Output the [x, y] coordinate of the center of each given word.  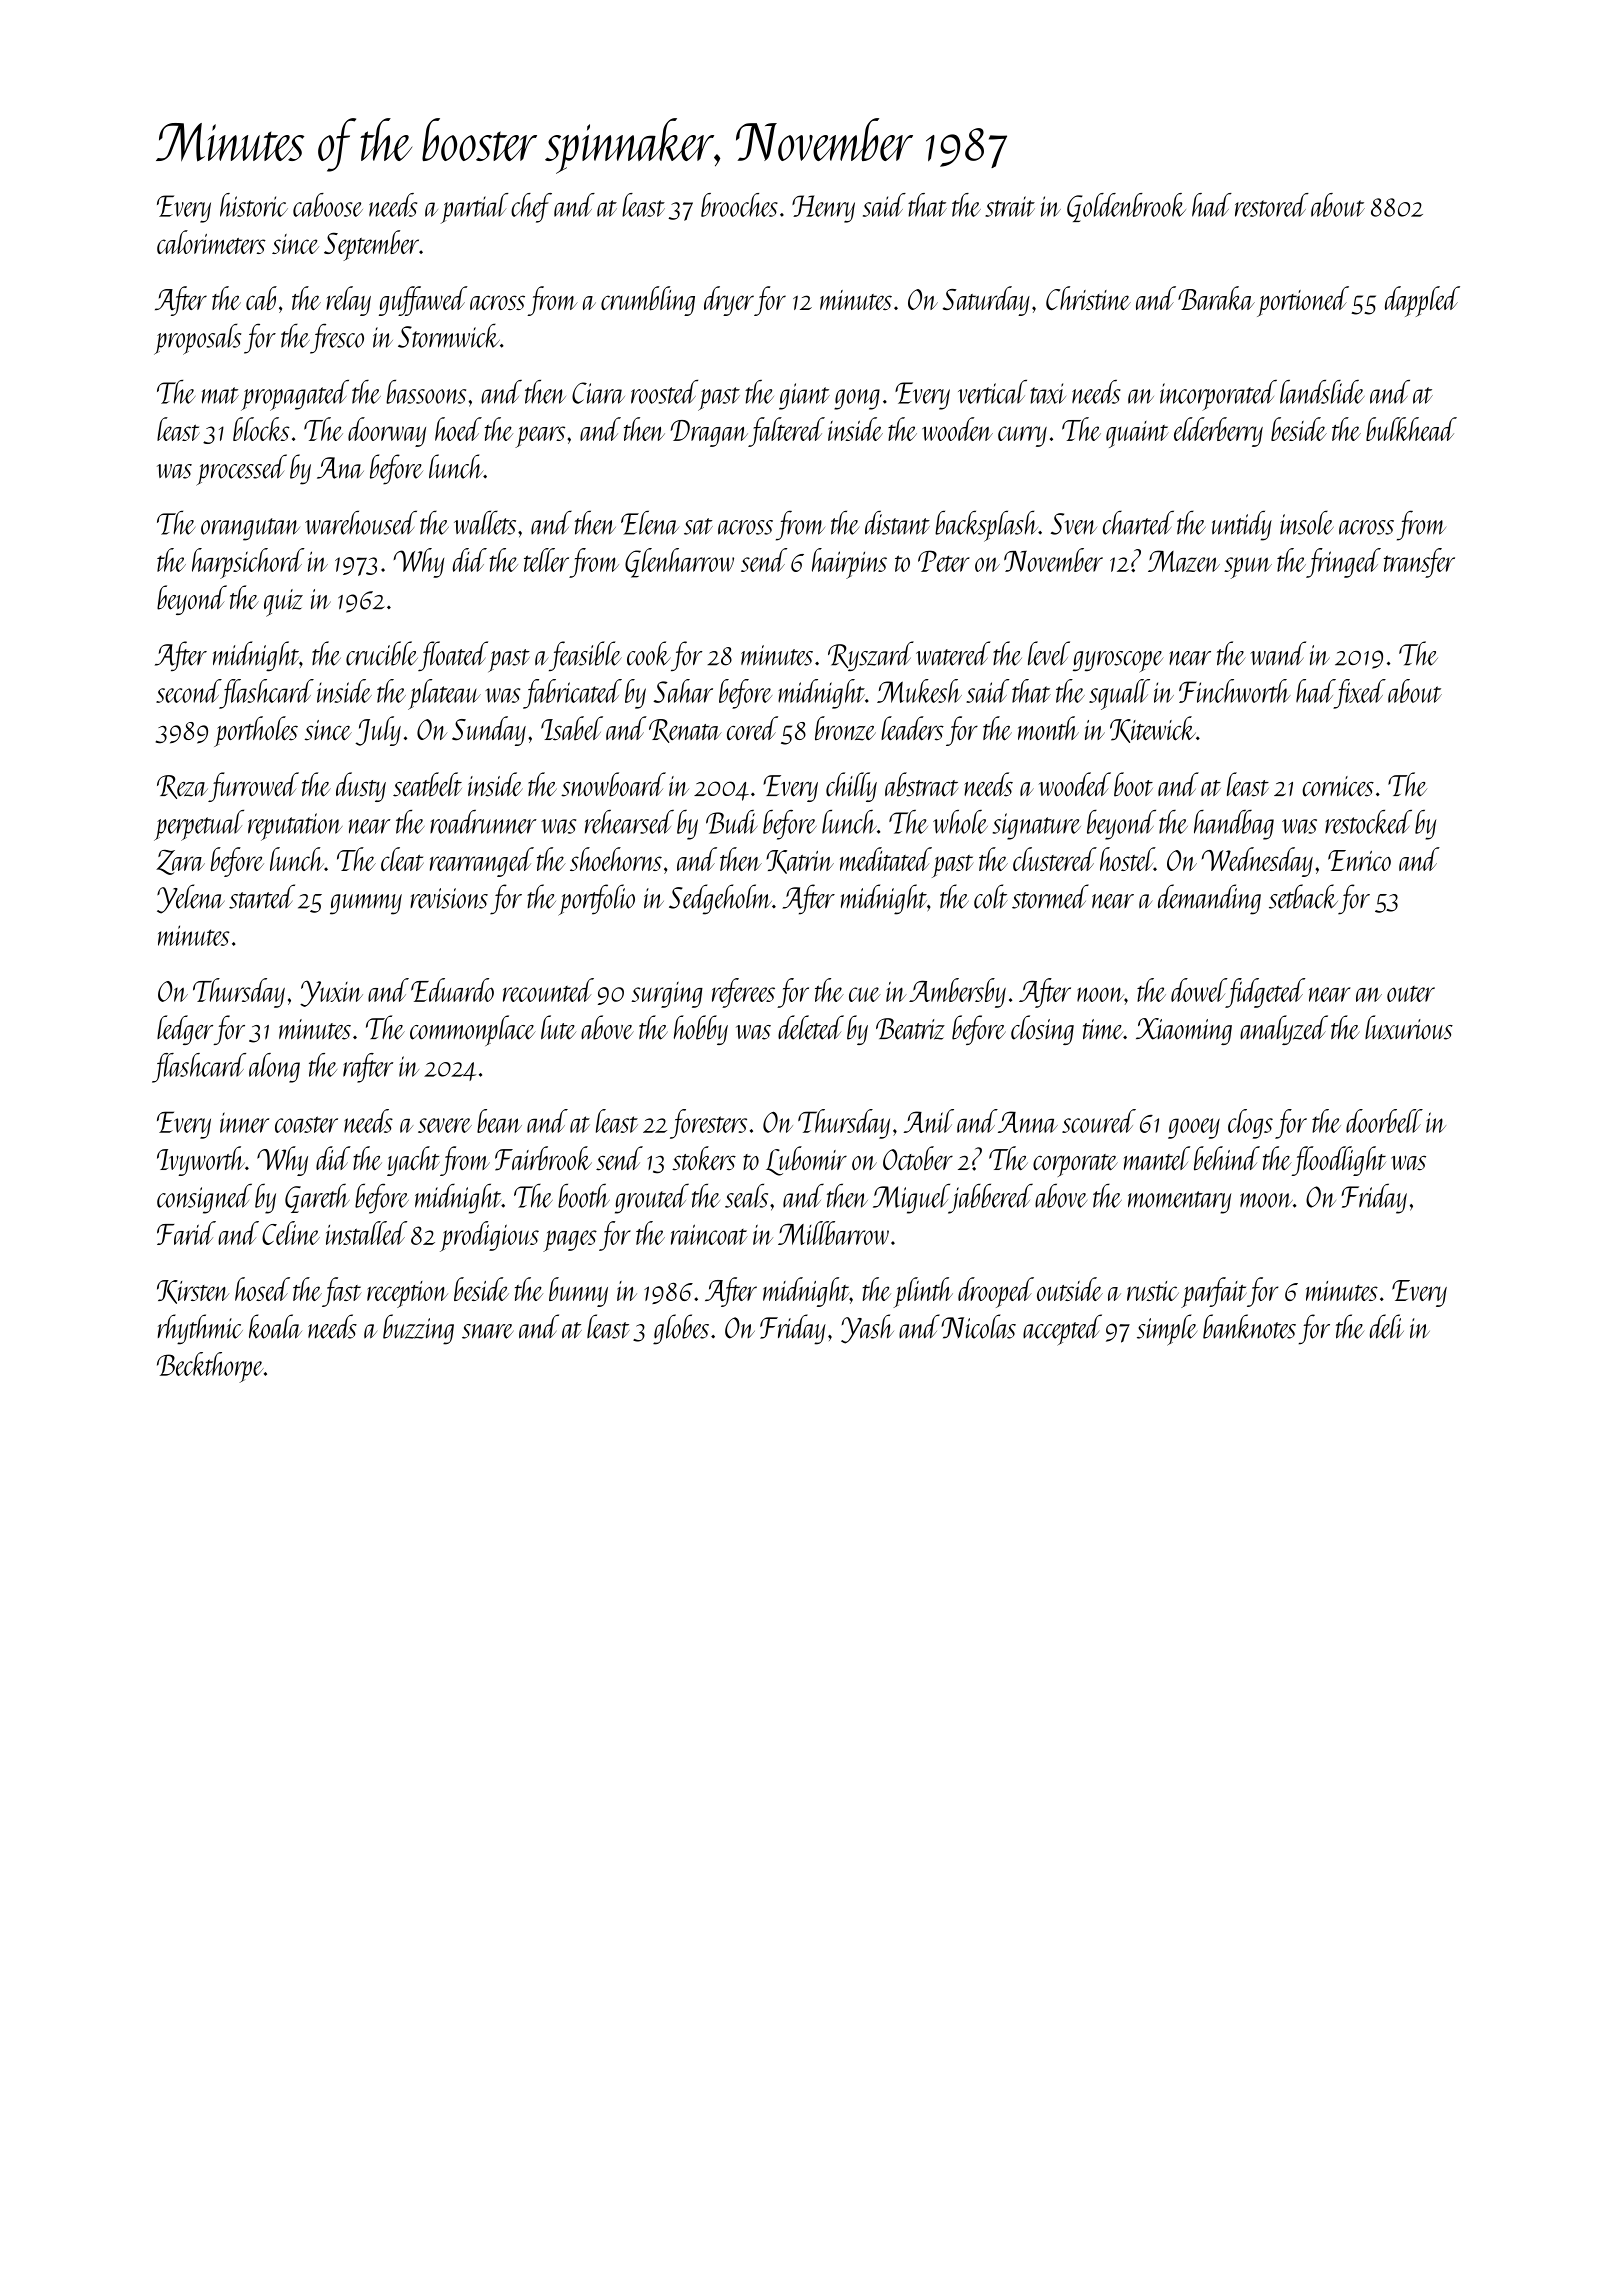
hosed [262, 1289]
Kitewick [1153, 729]
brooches [739, 205]
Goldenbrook [1126, 207]
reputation [295, 827]
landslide [1322, 392]
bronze [845, 728]
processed [241, 470]
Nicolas [978, 1326]
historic [254, 205]
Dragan [709, 433]
